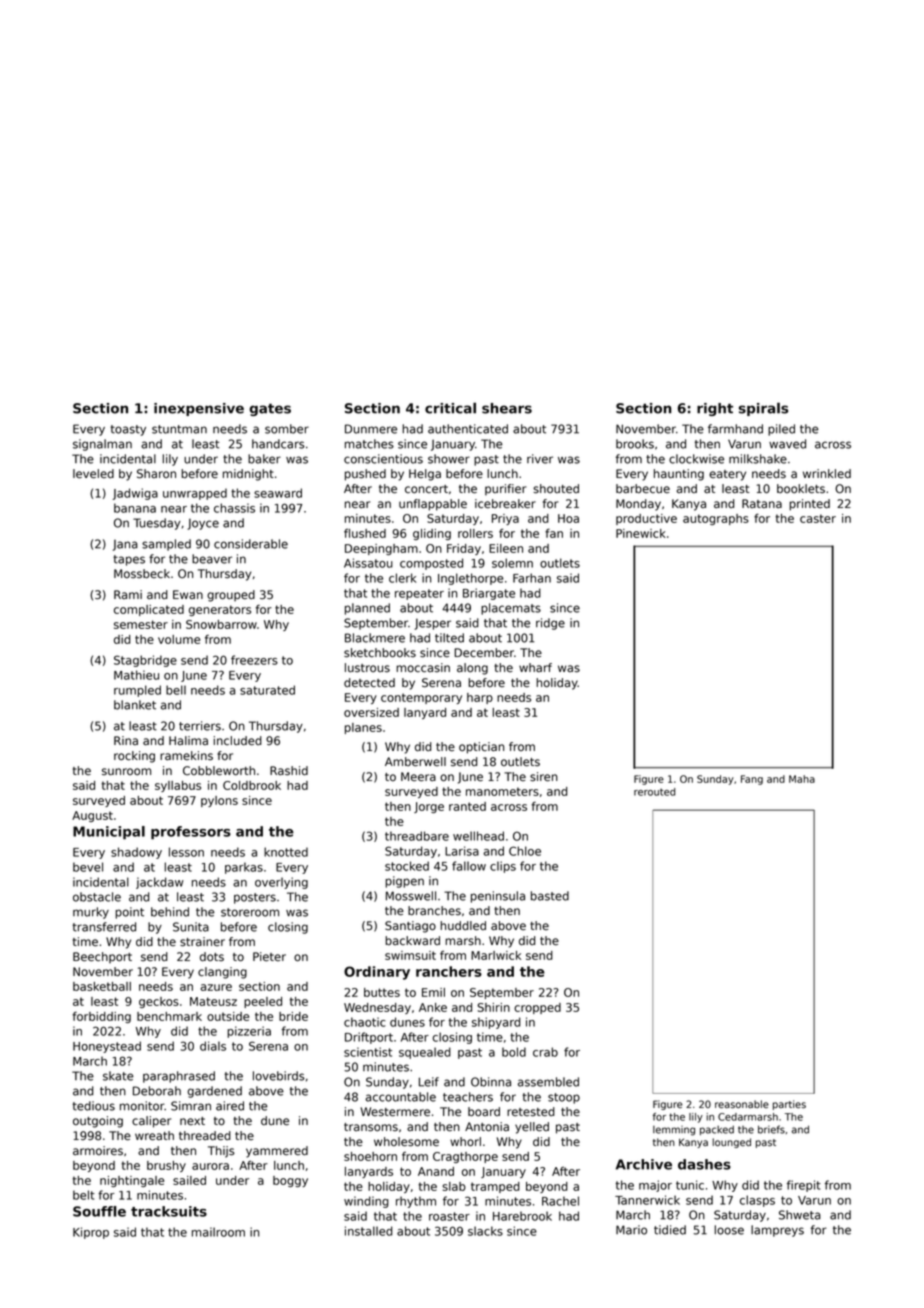  Describe the element at coordinates (218, 1232) in the screenshot. I see `mailroom` at that location.
